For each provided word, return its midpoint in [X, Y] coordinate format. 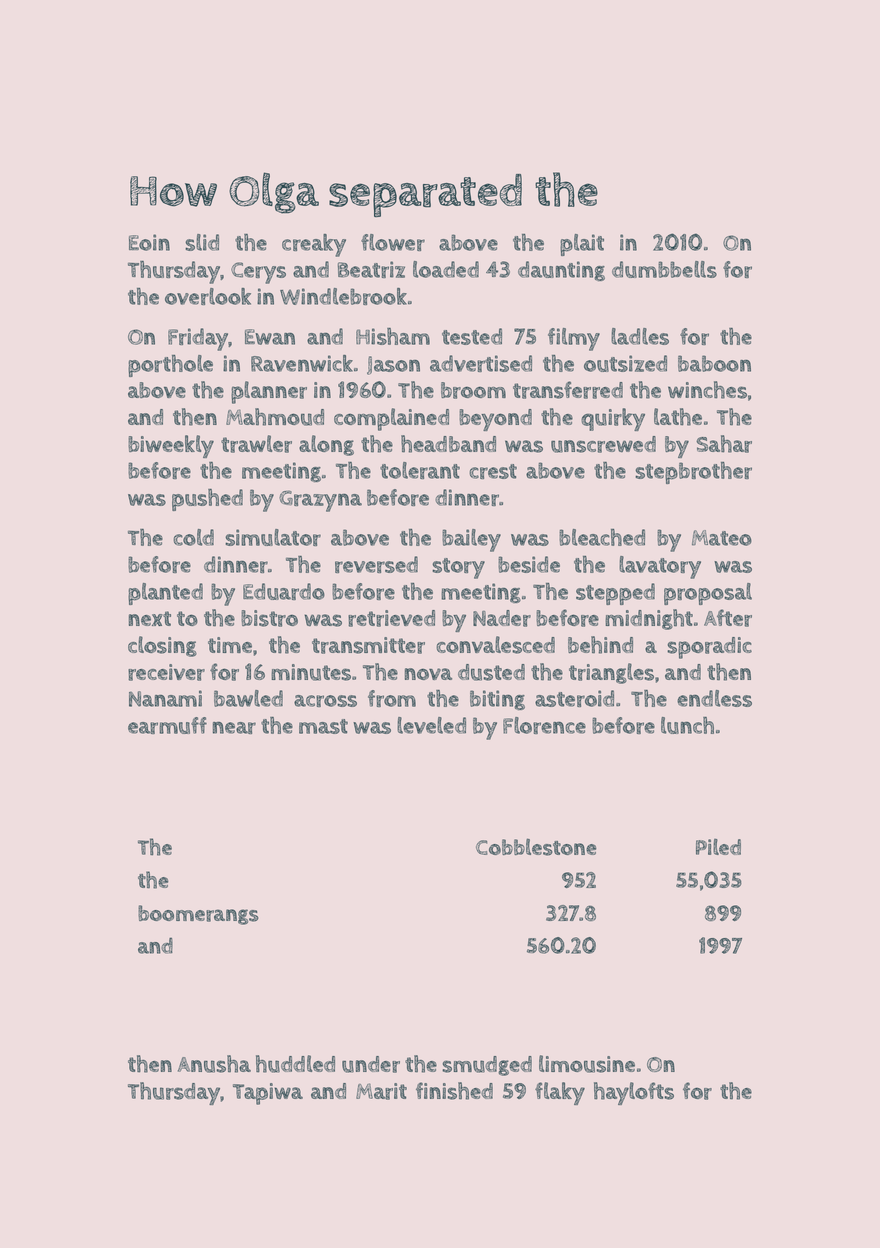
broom [473, 390]
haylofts [634, 1093]
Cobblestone [536, 847]
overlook [208, 296]
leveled [431, 725]
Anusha [214, 1064]
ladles [640, 336]
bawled [248, 698]
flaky [560, 1093]
